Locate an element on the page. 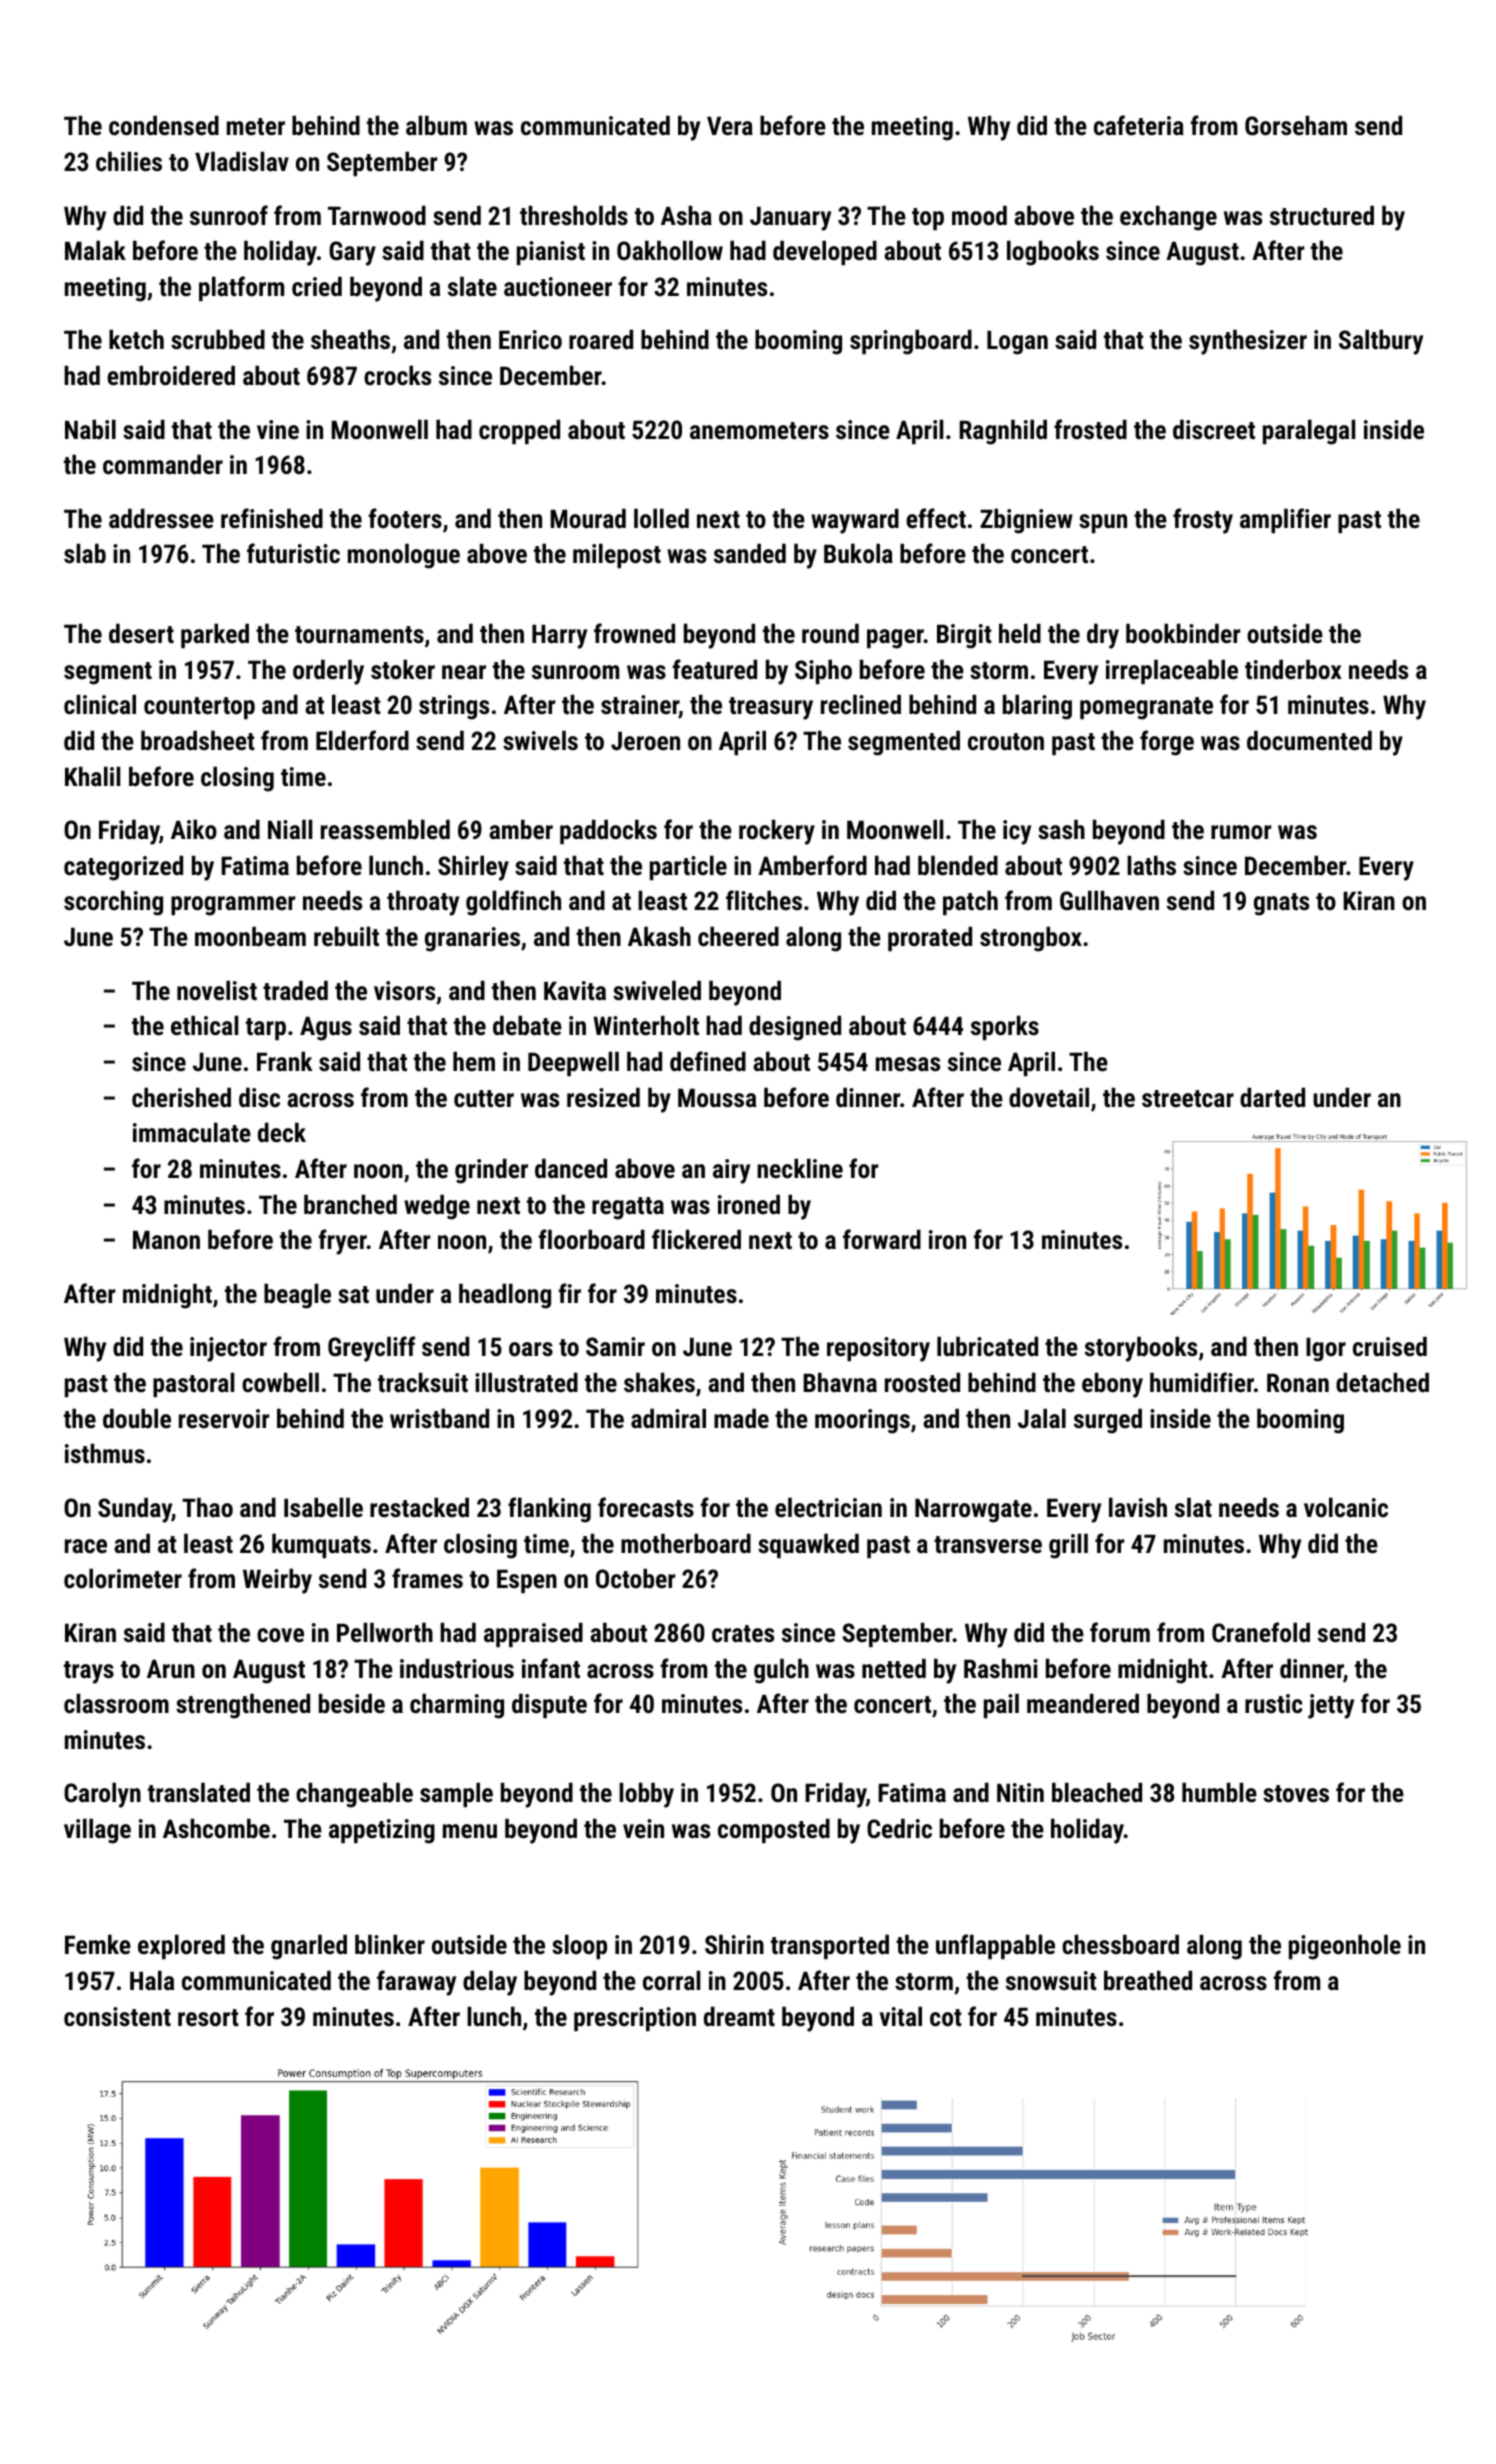  Kavita is located at coordinates (575, 990).
